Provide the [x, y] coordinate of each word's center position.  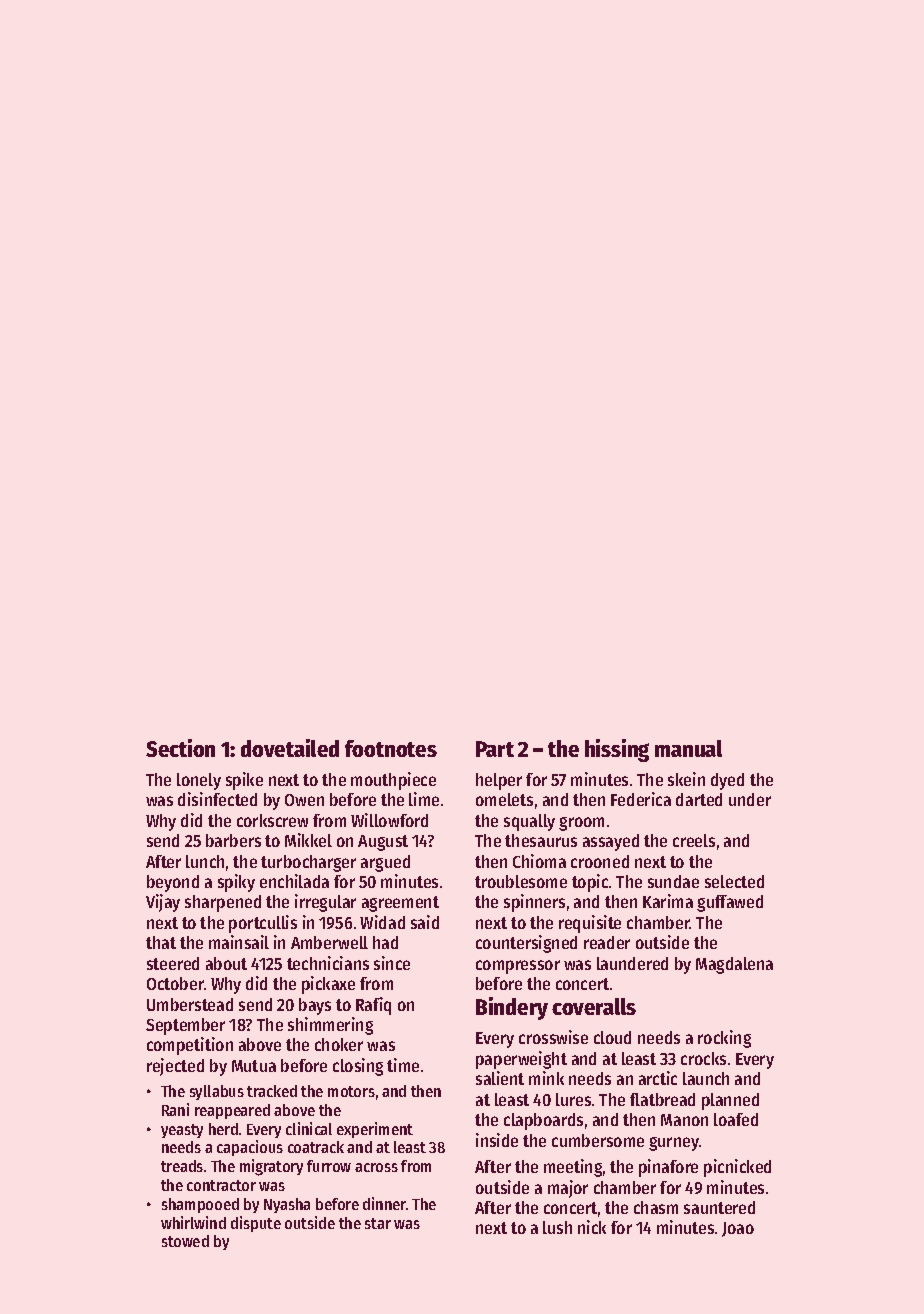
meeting [573, 1168]
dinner [384, 1203]
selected [734, 881]
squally [529, 822]
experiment [375, 1130]
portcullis [263, 924]
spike [244, 781]
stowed [185, 1241]
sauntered [719, 1207]
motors [351, 1091]
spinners [534, 903]
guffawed [730, 903]
